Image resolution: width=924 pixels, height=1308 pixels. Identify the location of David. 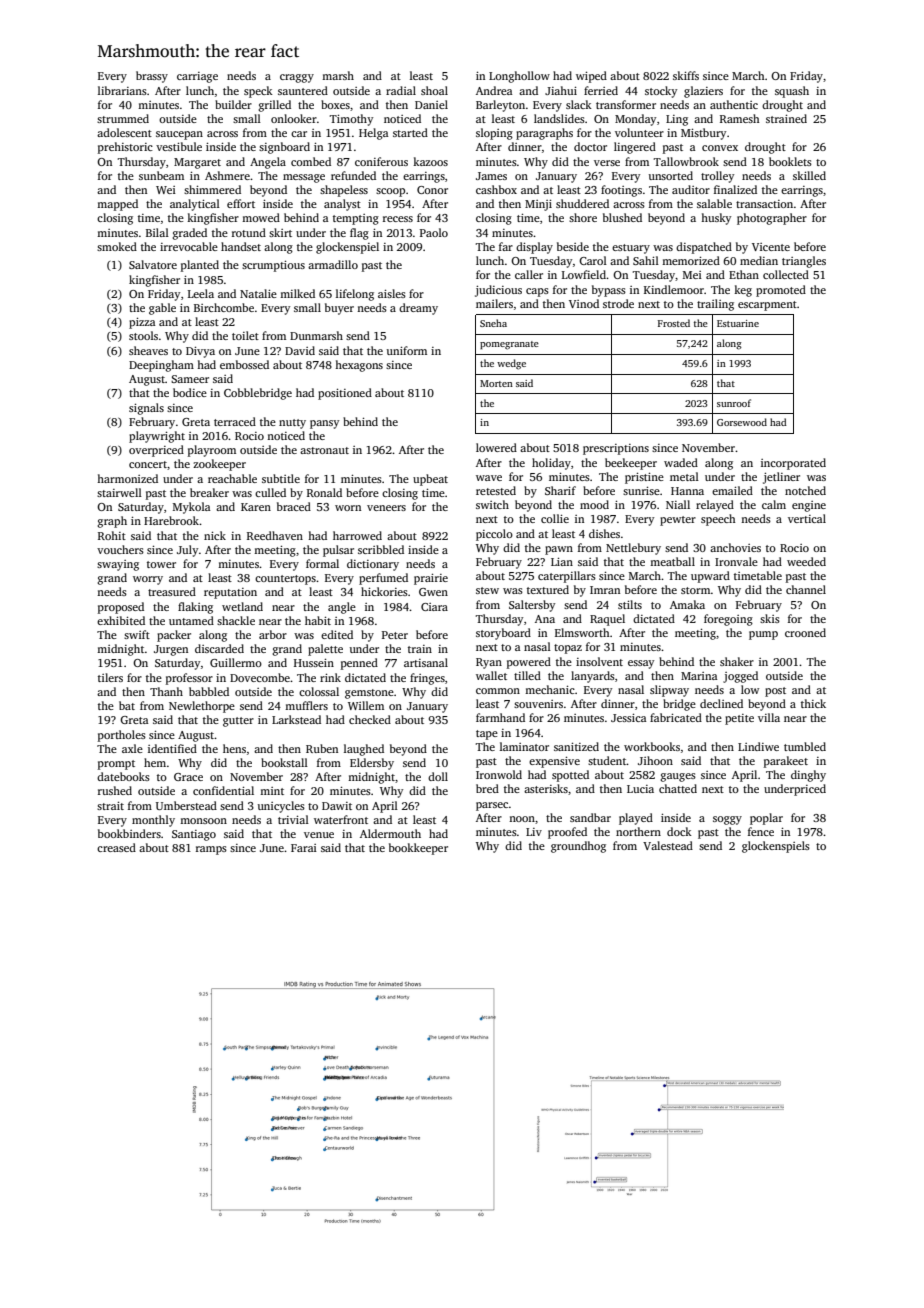
(300, 350).
